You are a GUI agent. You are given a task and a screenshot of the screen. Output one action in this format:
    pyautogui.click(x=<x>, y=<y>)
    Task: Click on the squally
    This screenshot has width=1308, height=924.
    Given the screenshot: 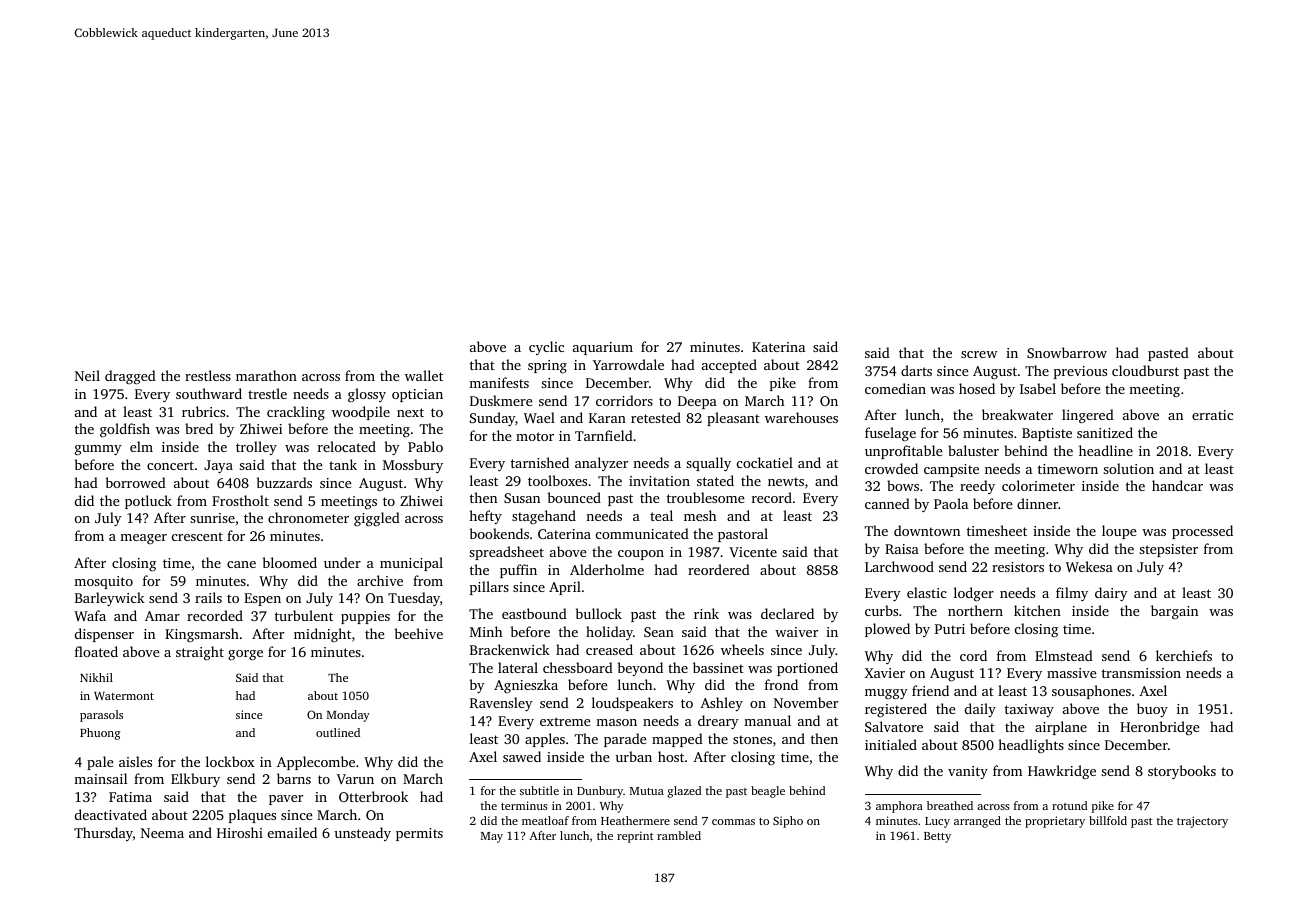 What is the action you would take?
    pyautogui.click(x=708, y=464)
